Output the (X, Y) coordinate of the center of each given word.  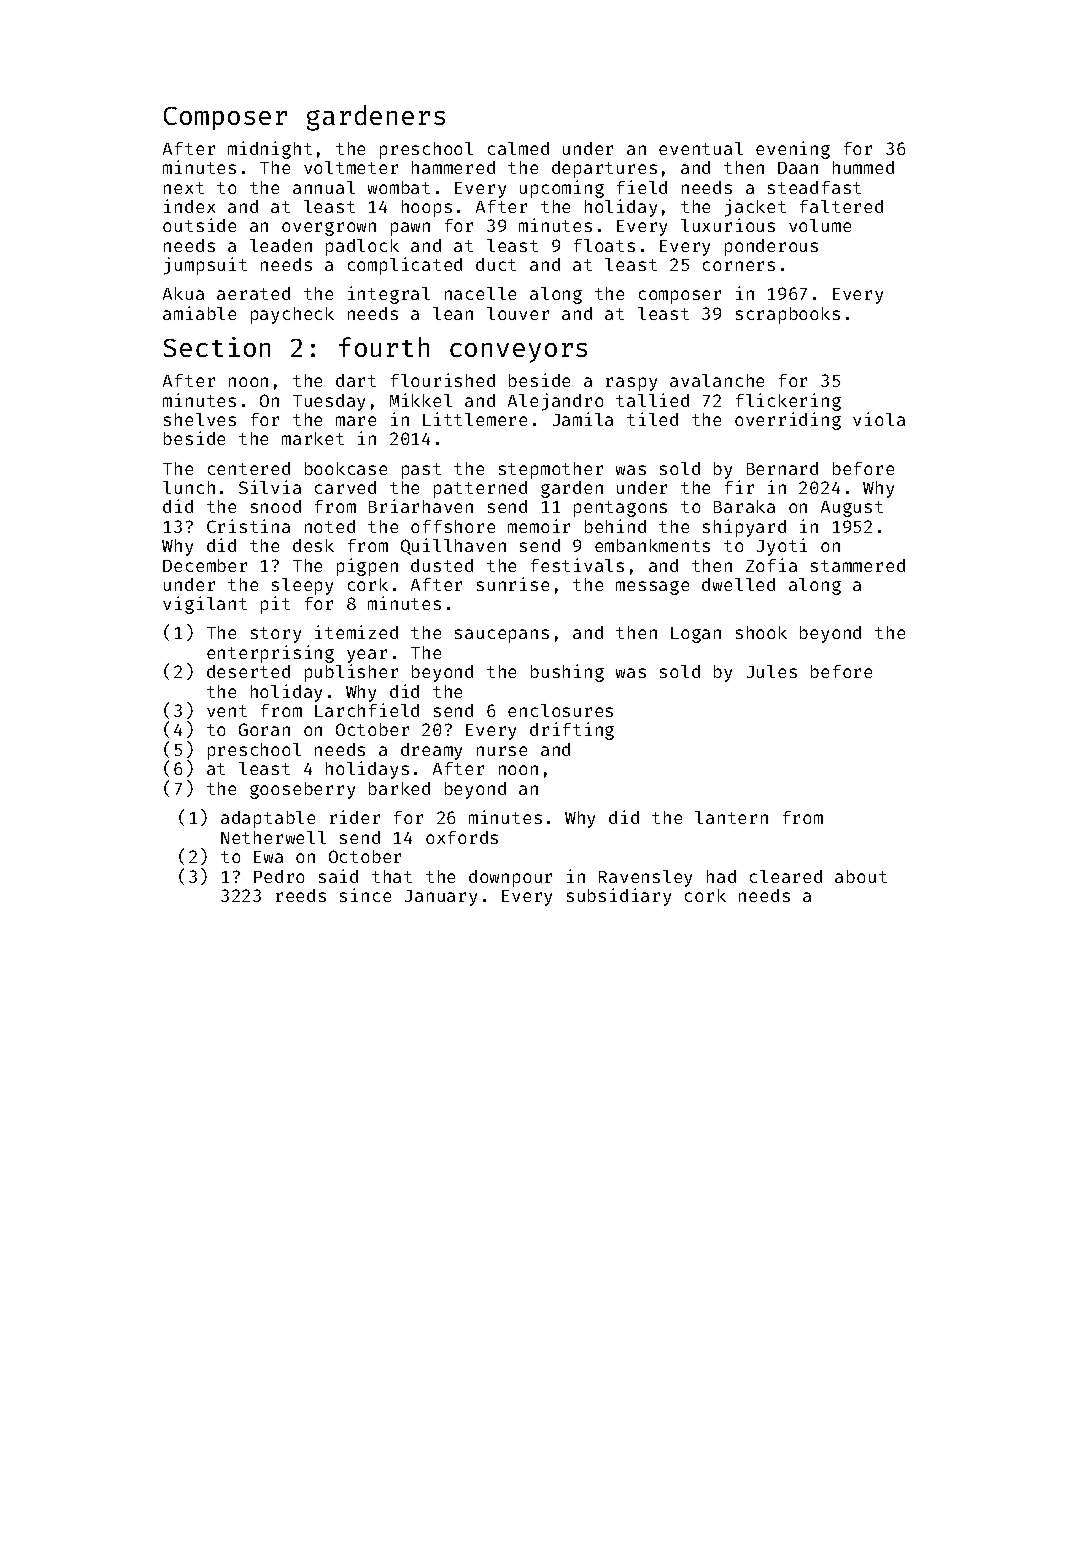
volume (820, 225)
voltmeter (351, 167)
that (392, 876)
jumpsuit (205, 266)
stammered (858, 565)
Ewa (268, 857)
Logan (696, 635)
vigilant (205, 605)
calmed (518, 148)
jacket (755, 208)
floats (604, 245)
